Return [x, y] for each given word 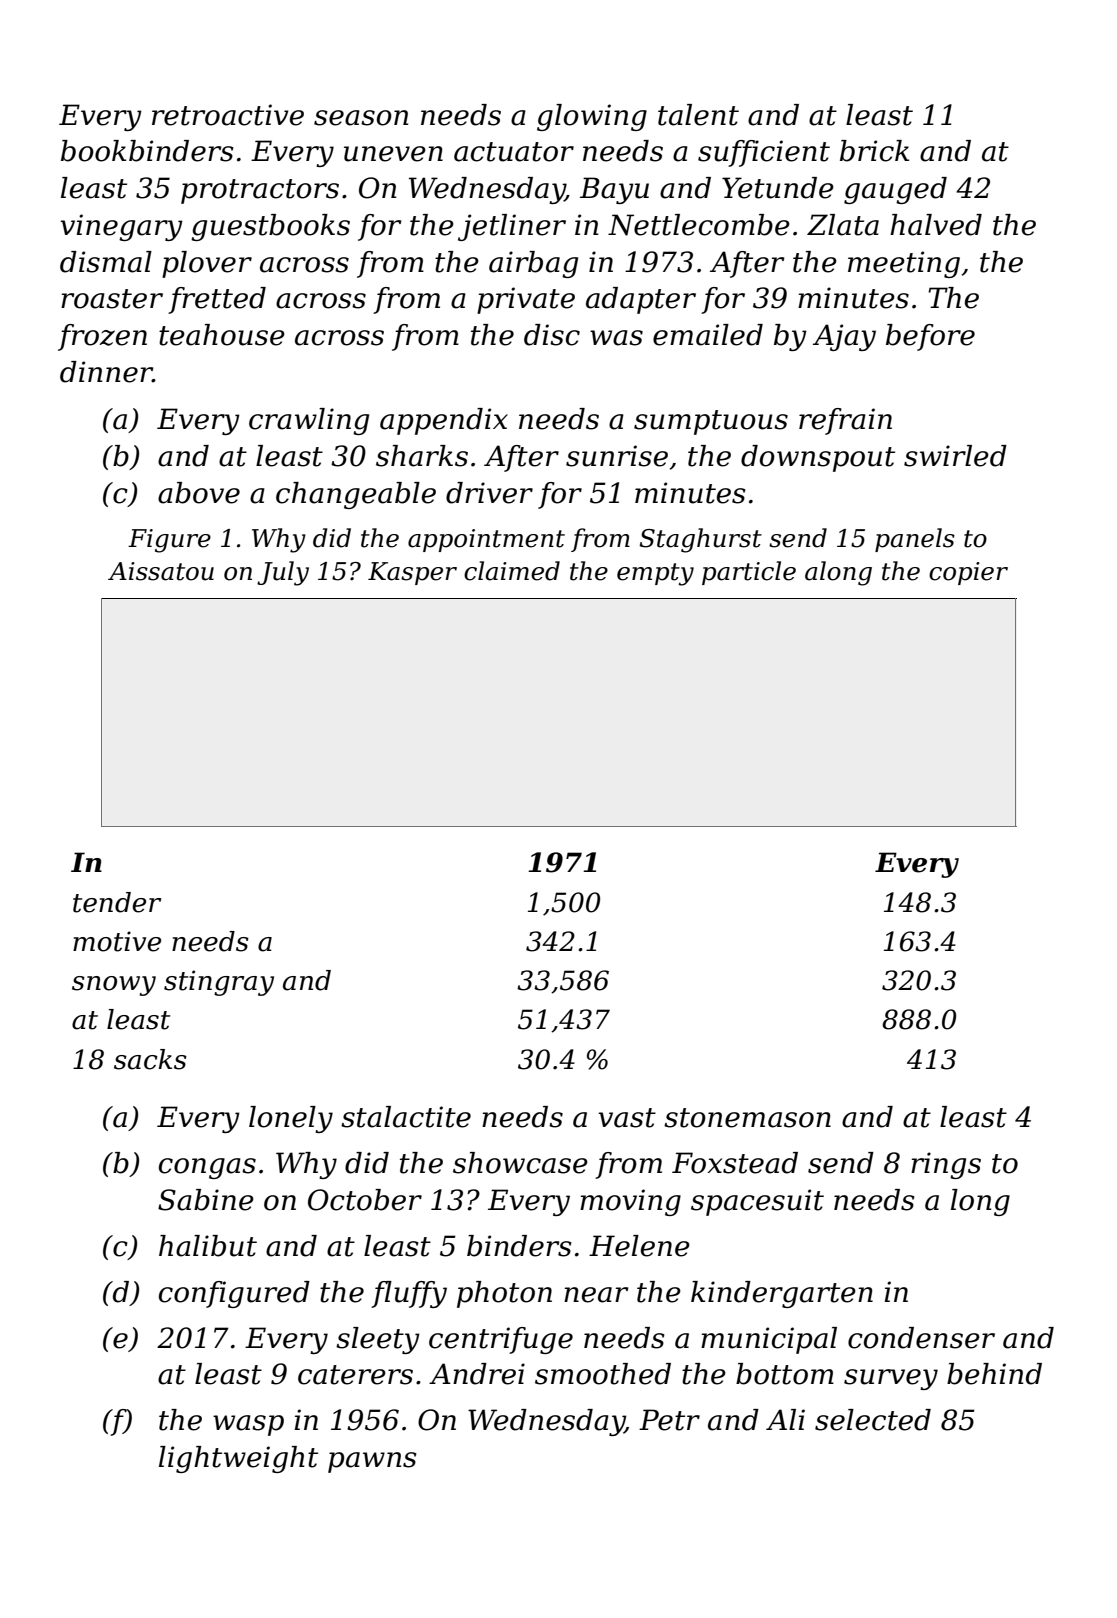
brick [874, 151]
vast [627, 1118]
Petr [669, 1420]
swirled [955, 456]
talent [698, 115]
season [361, 118]
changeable [356, 495]
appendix [444, 421]
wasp [248, 1425]
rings [946, 1165]
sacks [150, 1059]
